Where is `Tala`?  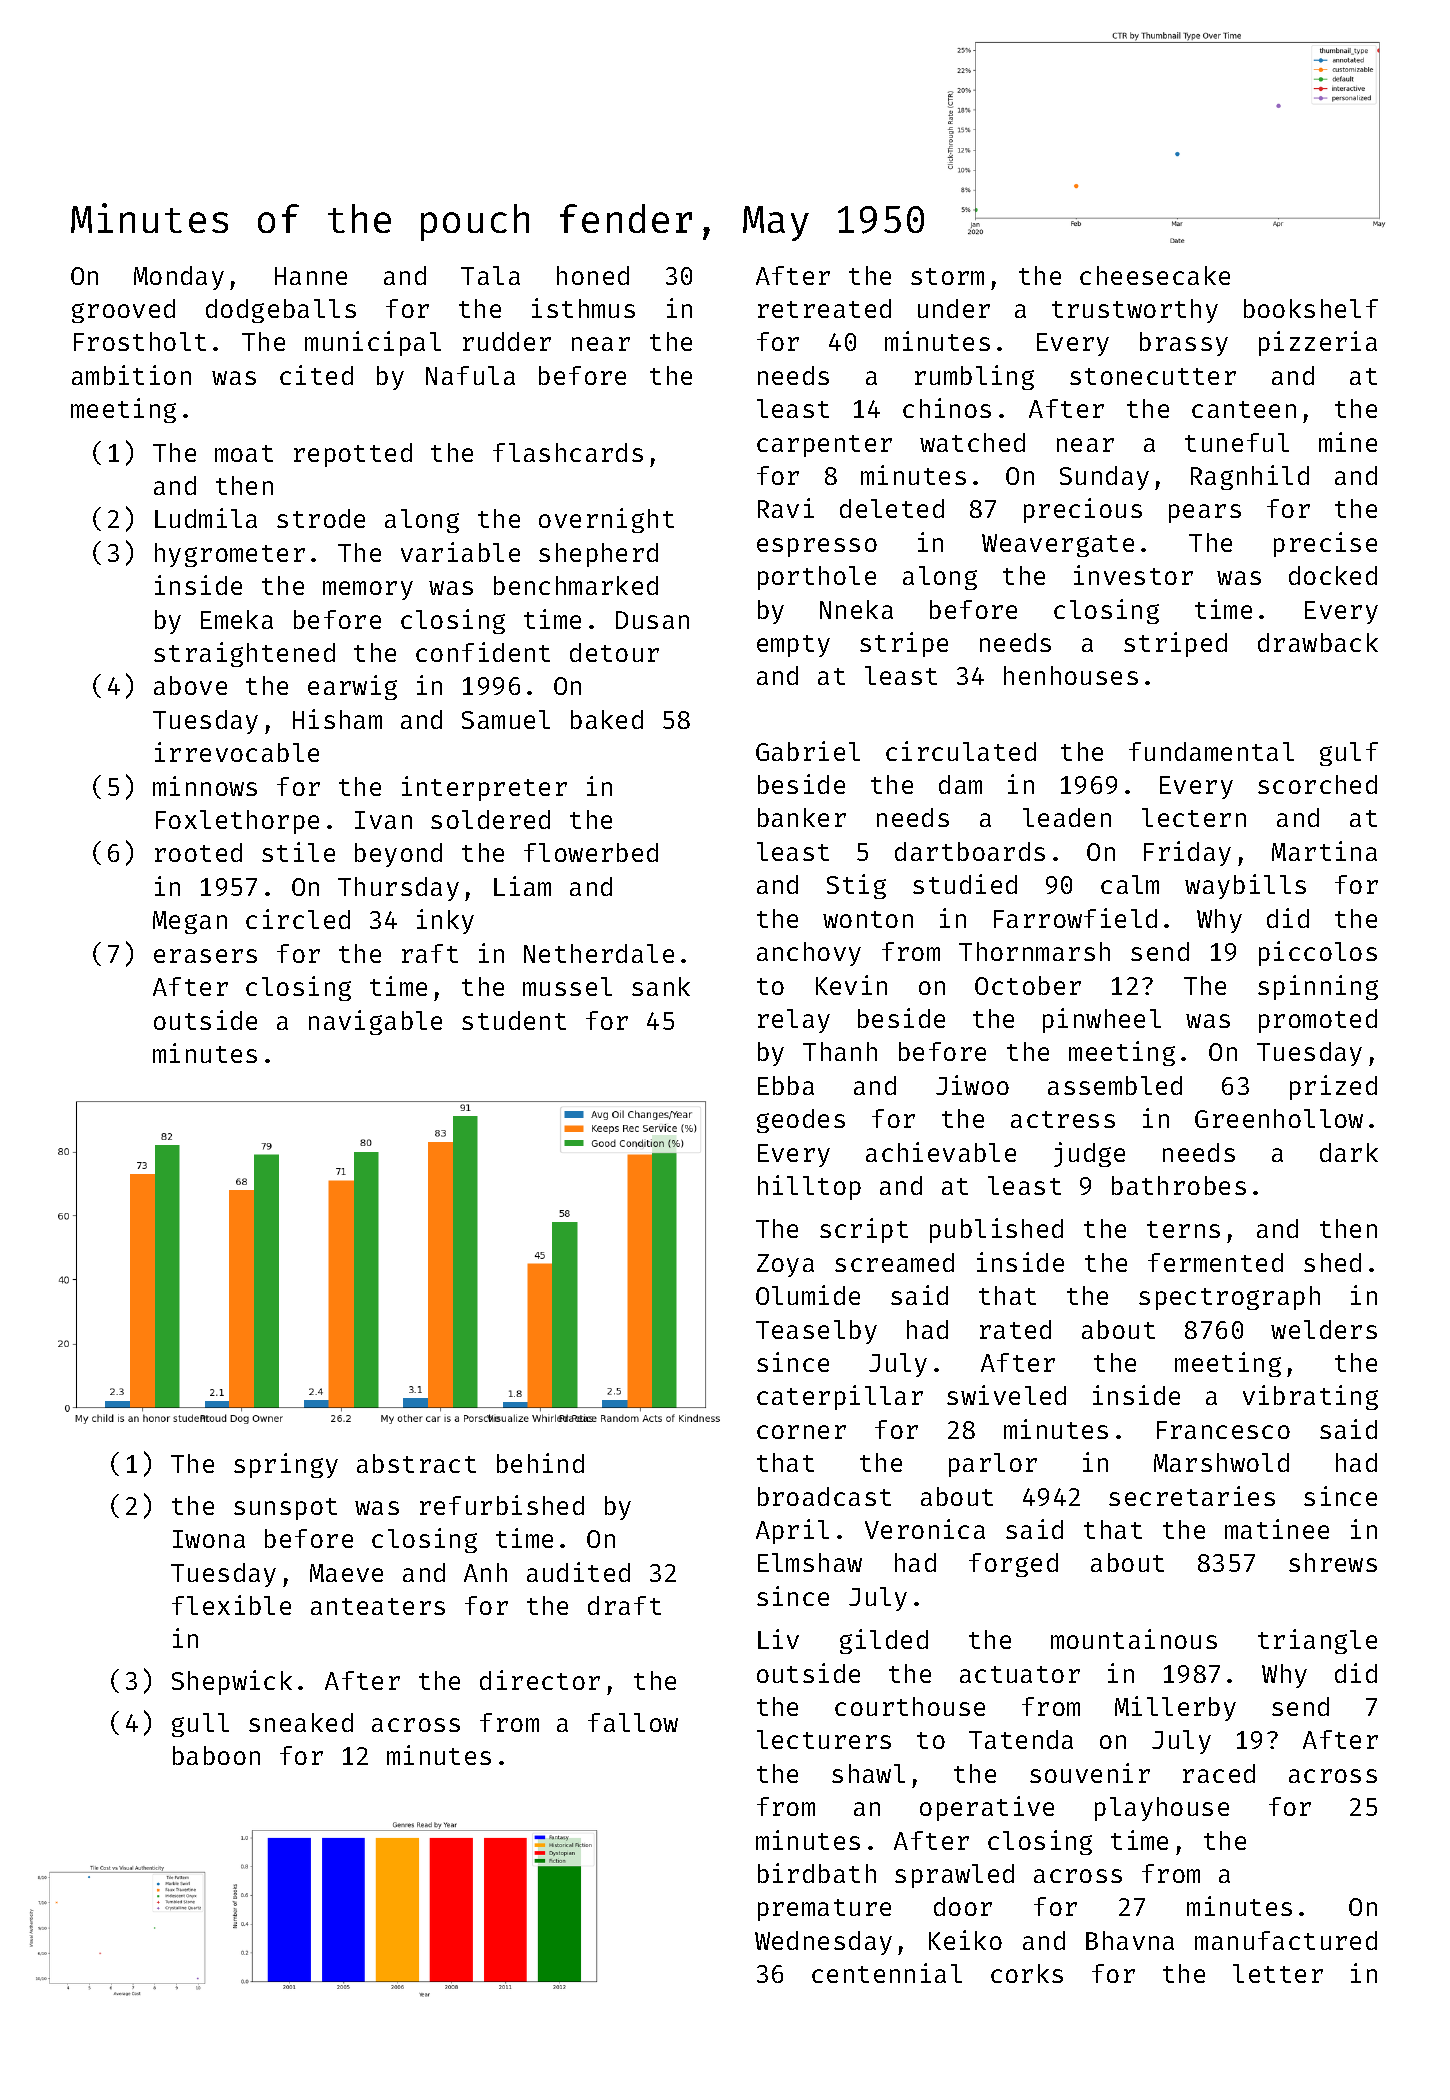
Tala is located at coordinates (490, 275).
